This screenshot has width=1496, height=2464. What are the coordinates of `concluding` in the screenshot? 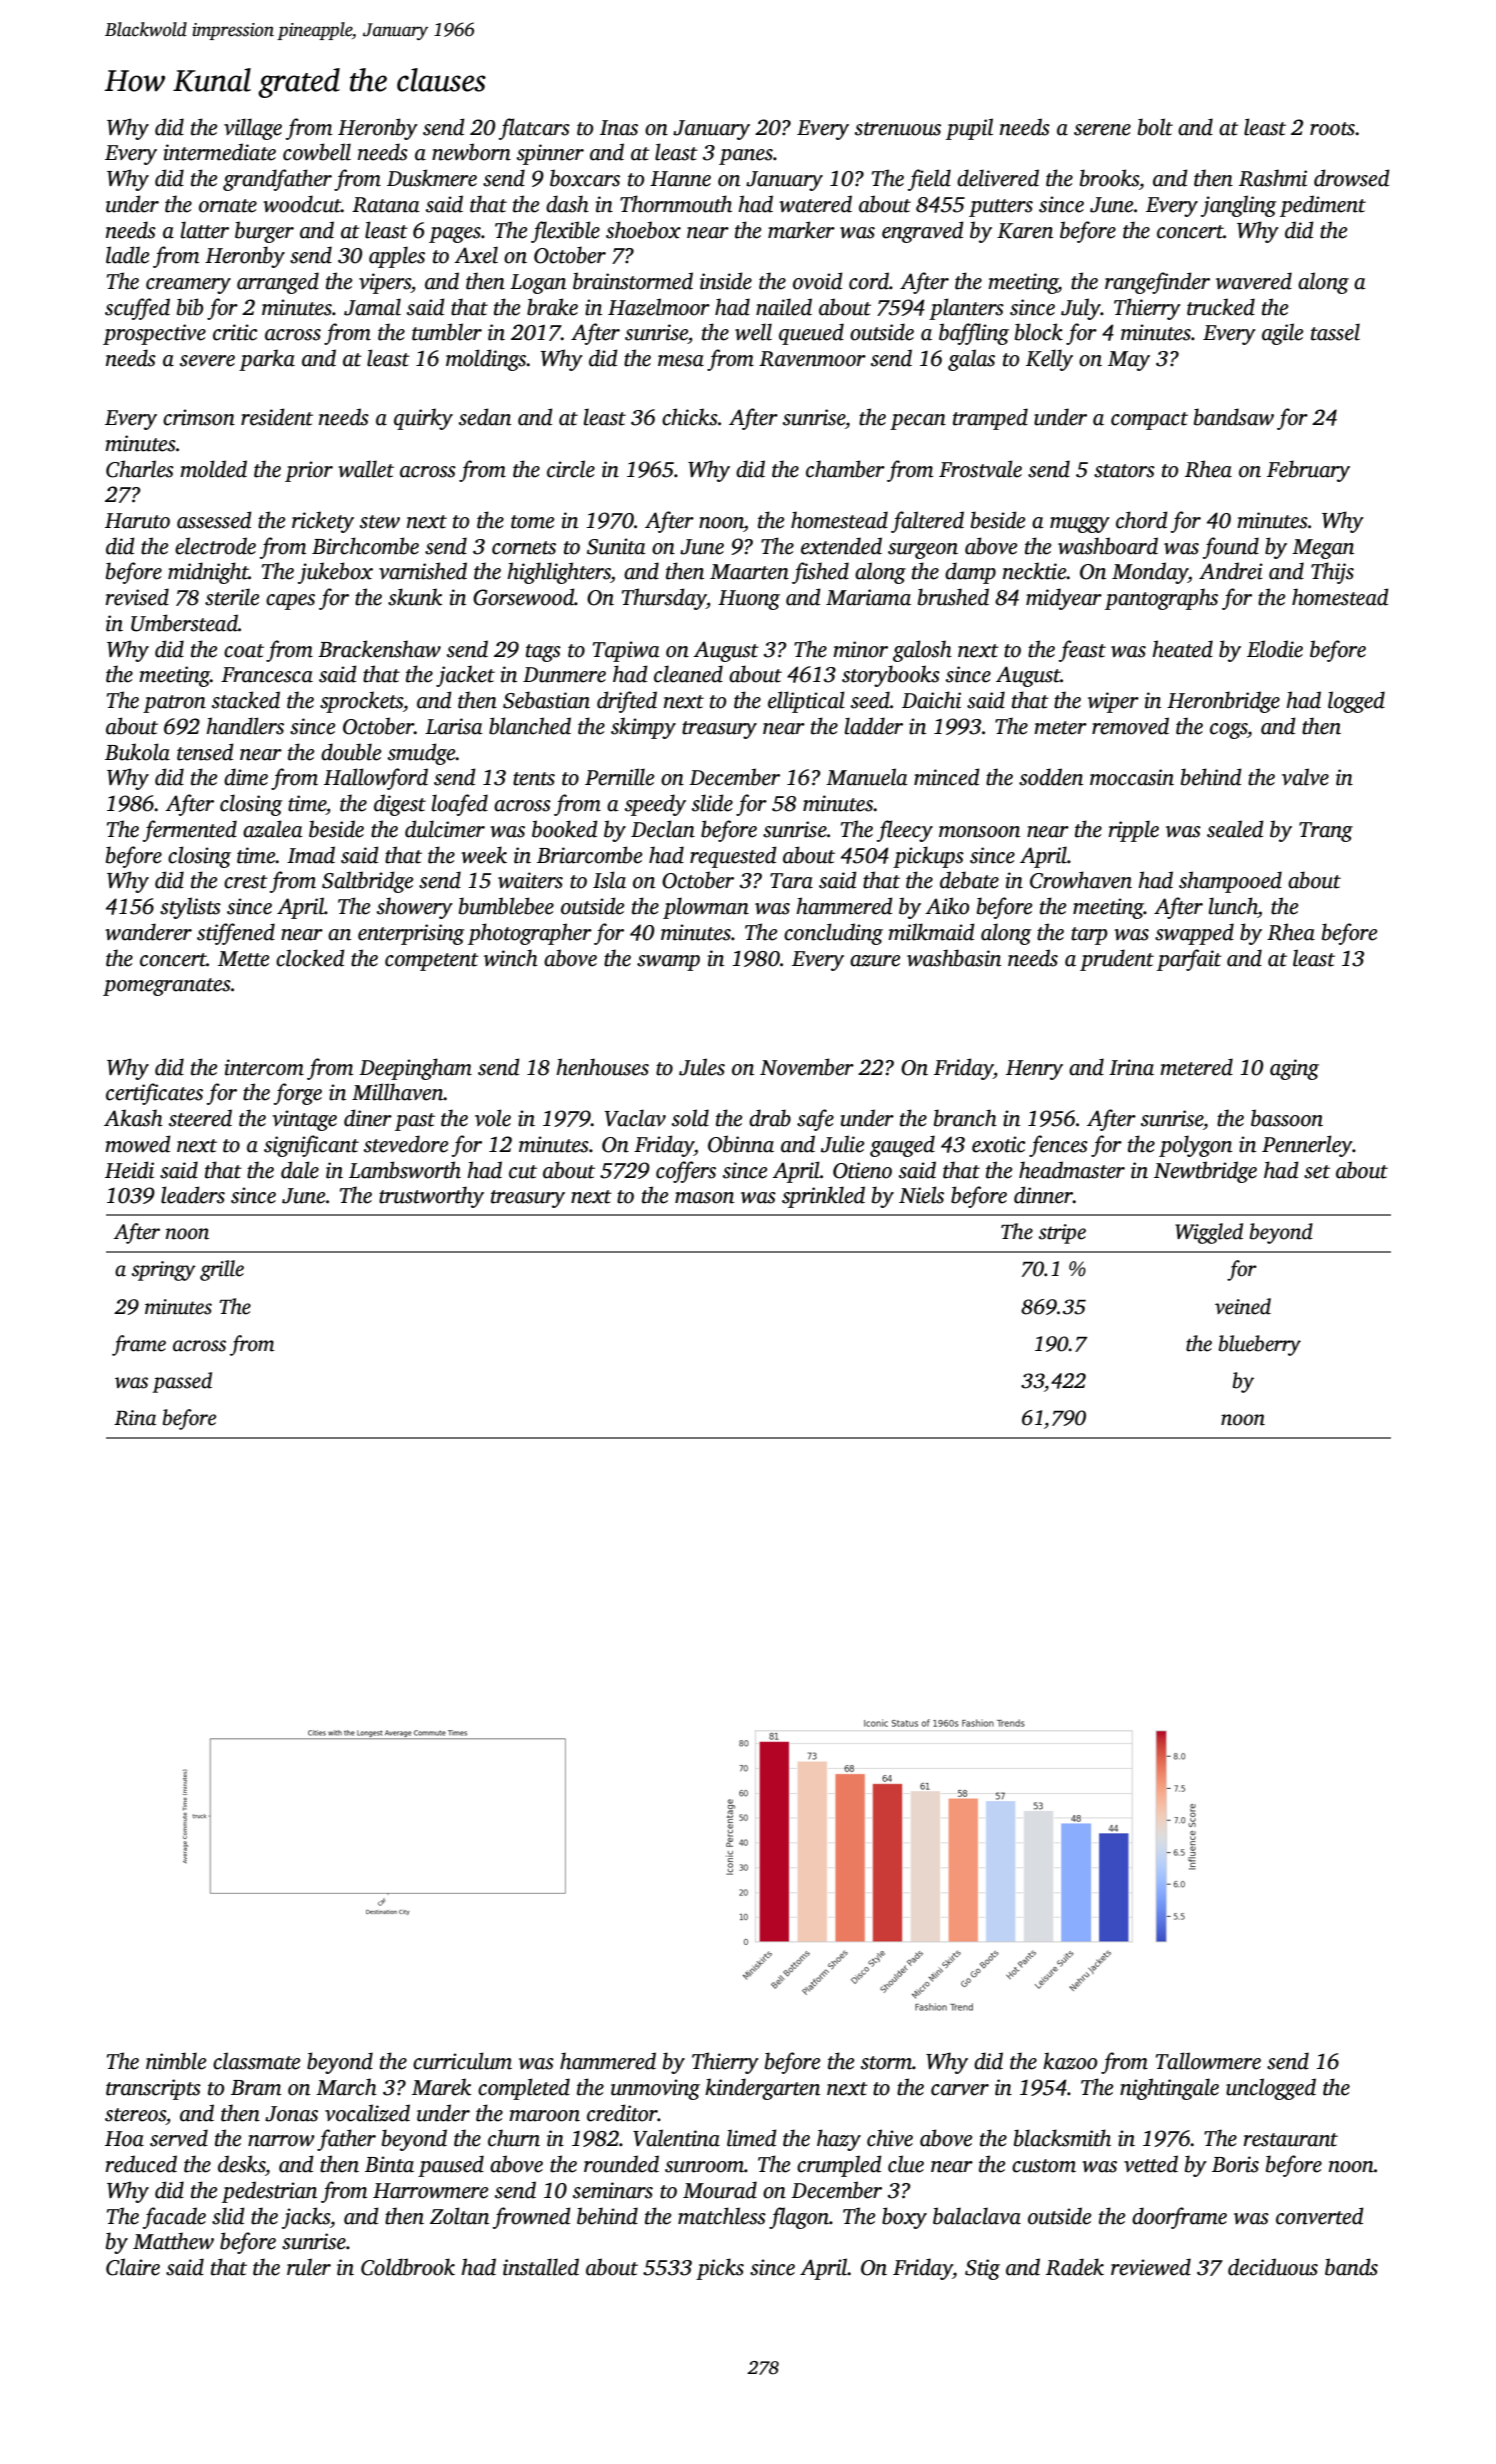 It's located at (833, 934).
